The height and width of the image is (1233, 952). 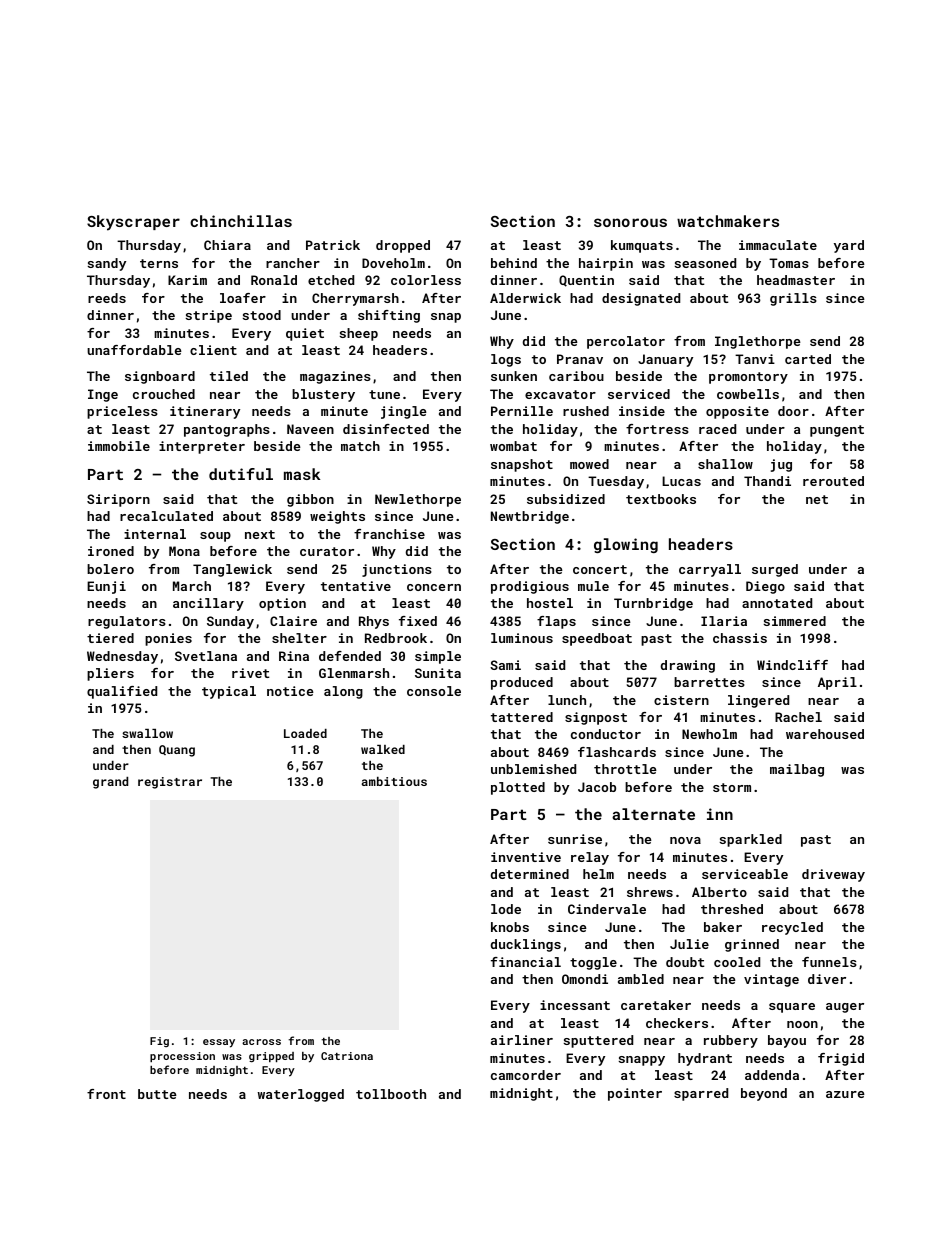 What do you see at coordinates (391, 1094) in the image?
I see `tollbooth` at bounding box center [391, 1094].
